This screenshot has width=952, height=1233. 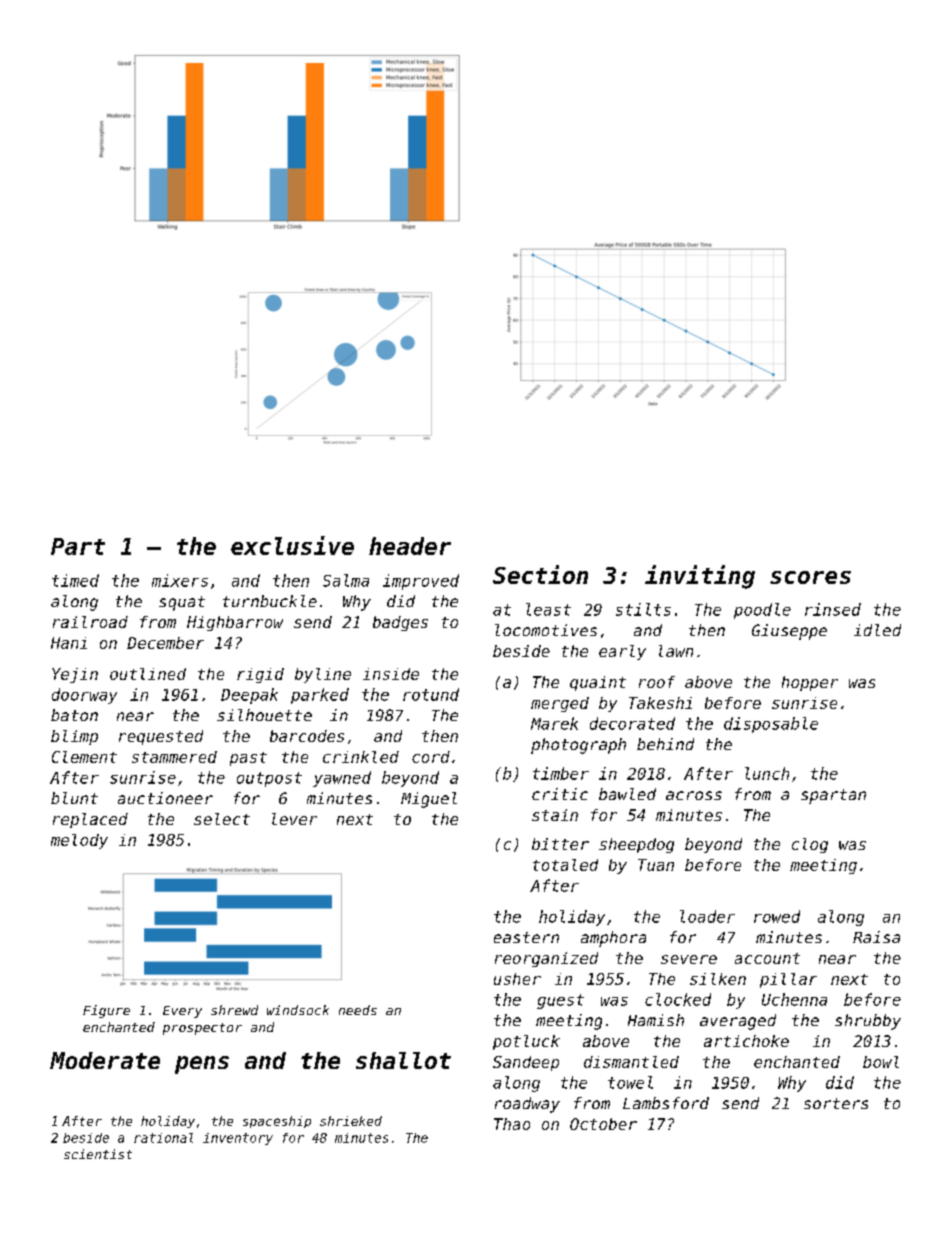 What do you see at coordinates (656, 865) in the screenshot?
I see `Tuan` at bounding box center [656, 865].
